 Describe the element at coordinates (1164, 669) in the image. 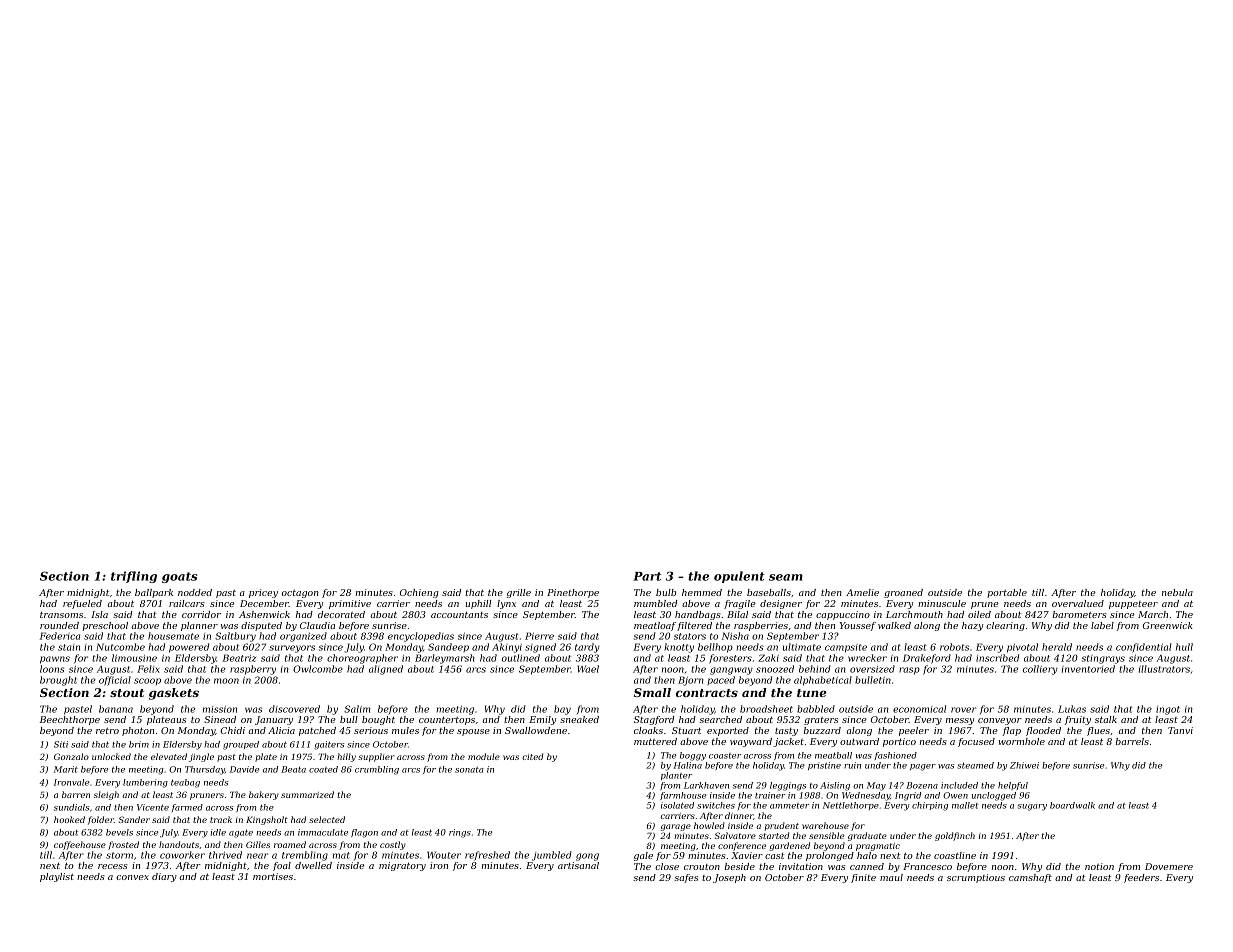

I see `illustrators` at that location.
